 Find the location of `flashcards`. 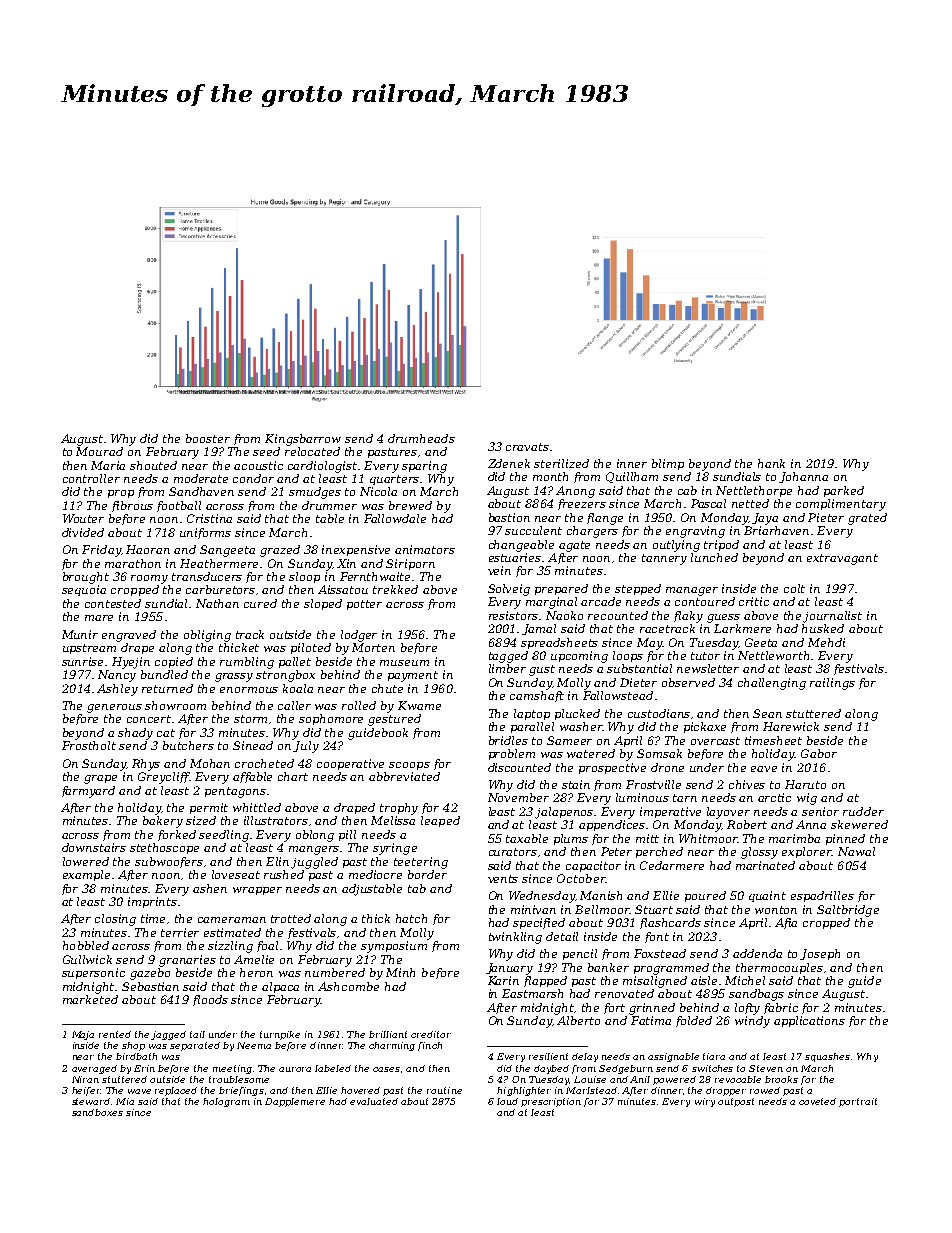

flashcards is located at coordinates (670, 923).
